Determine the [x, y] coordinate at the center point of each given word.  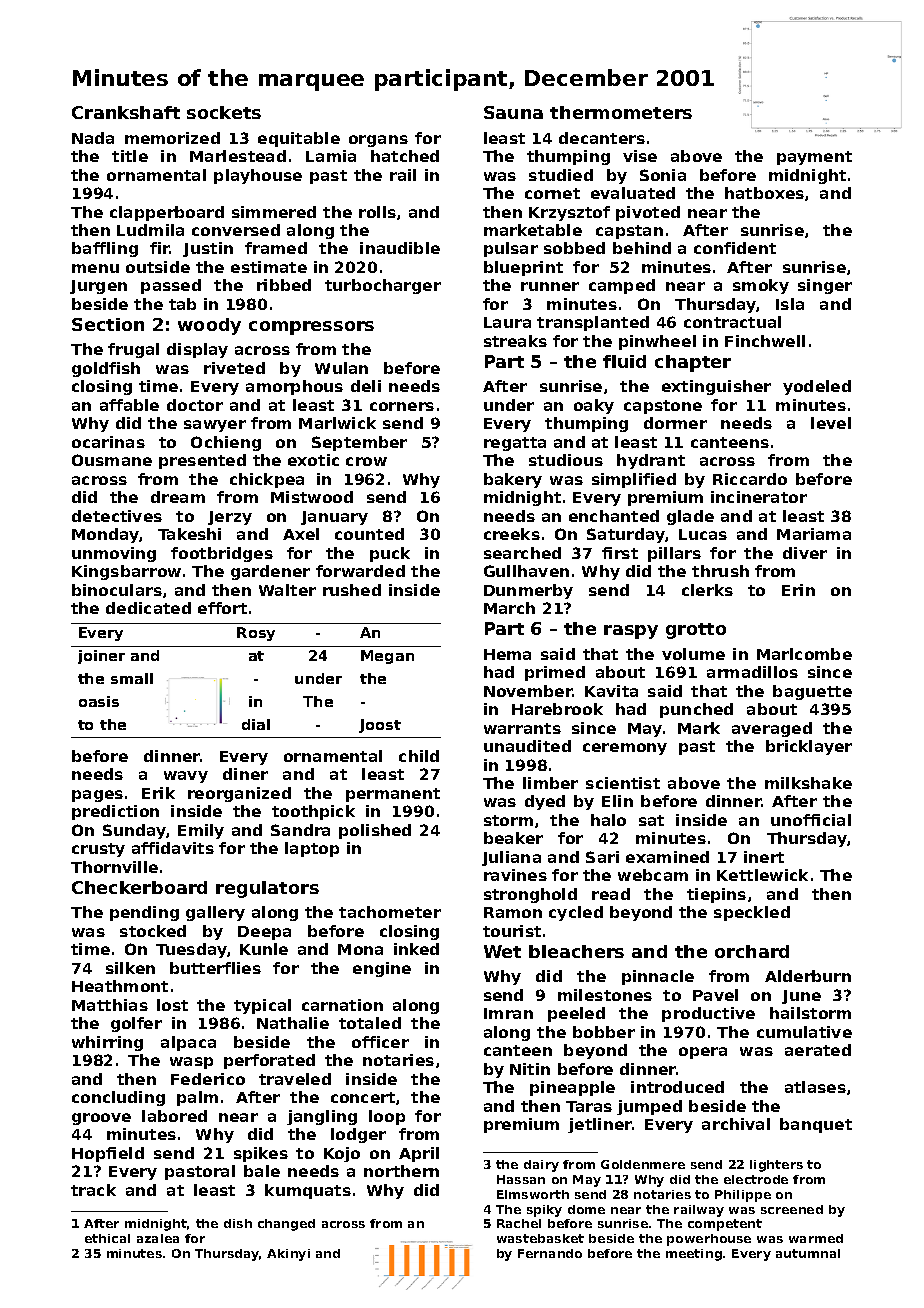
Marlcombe [804, 654]
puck [390, 554]
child [419, 756]
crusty [98, 850]
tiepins [716, 895]
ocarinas [108, 442]
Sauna [513, 112]
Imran [508, 1013]
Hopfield [108, 1154]
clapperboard [167, 213]
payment [814, 158]
